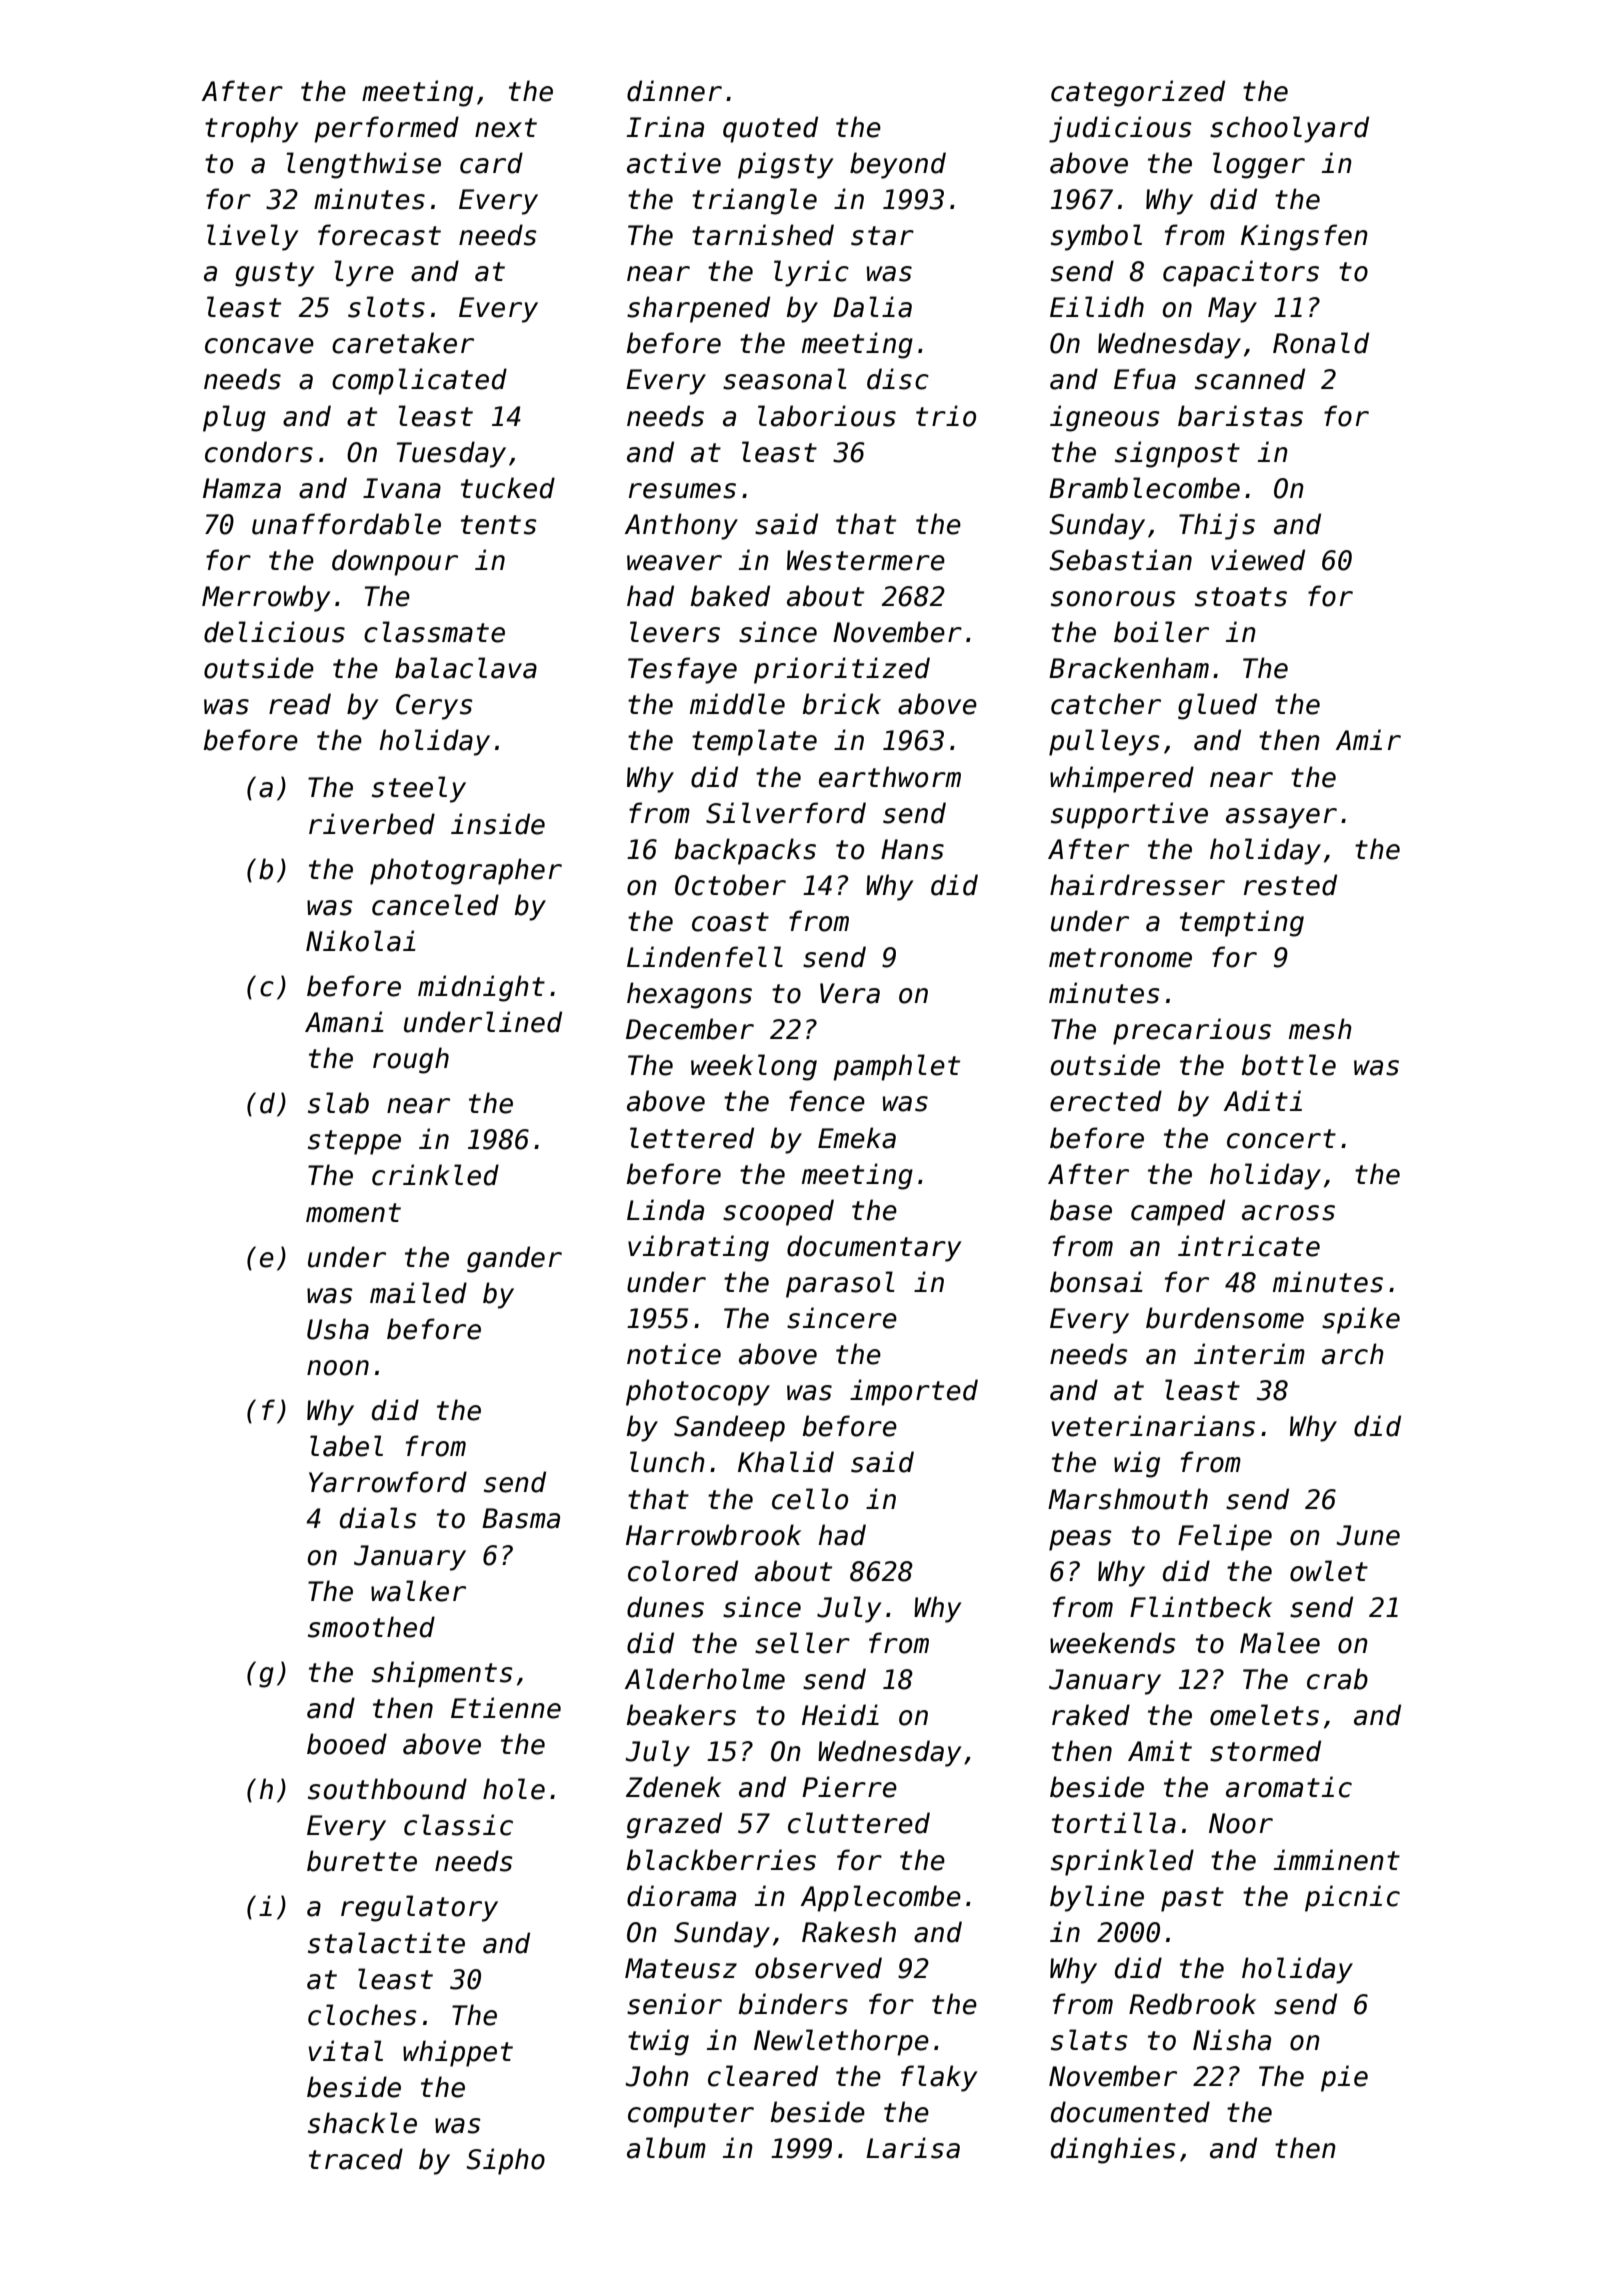  Describe the element at coordinates (1113, 1643) in the screenshot. I see `weekends` at that location.
